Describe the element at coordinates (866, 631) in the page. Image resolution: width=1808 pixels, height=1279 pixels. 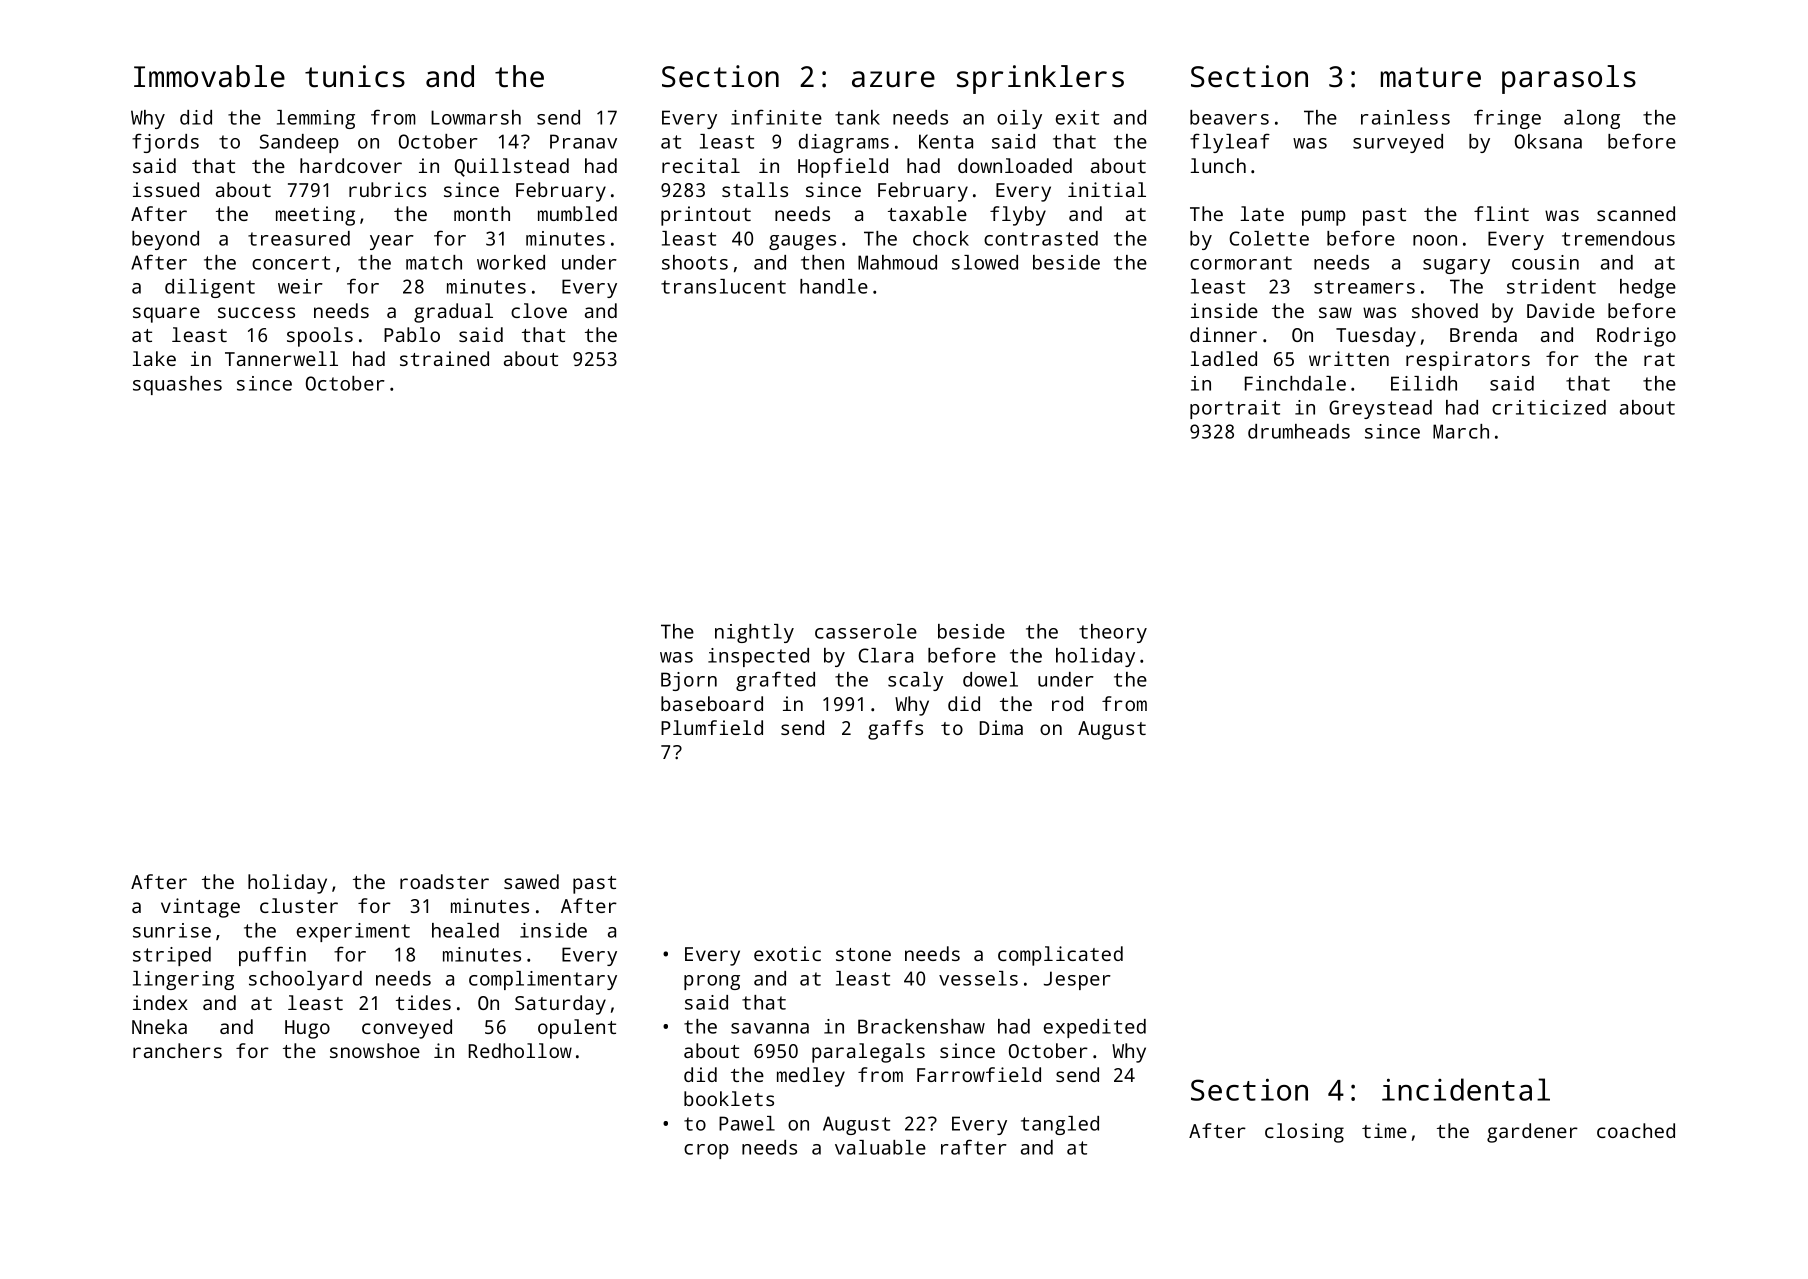
I see `casserole` at that location.
